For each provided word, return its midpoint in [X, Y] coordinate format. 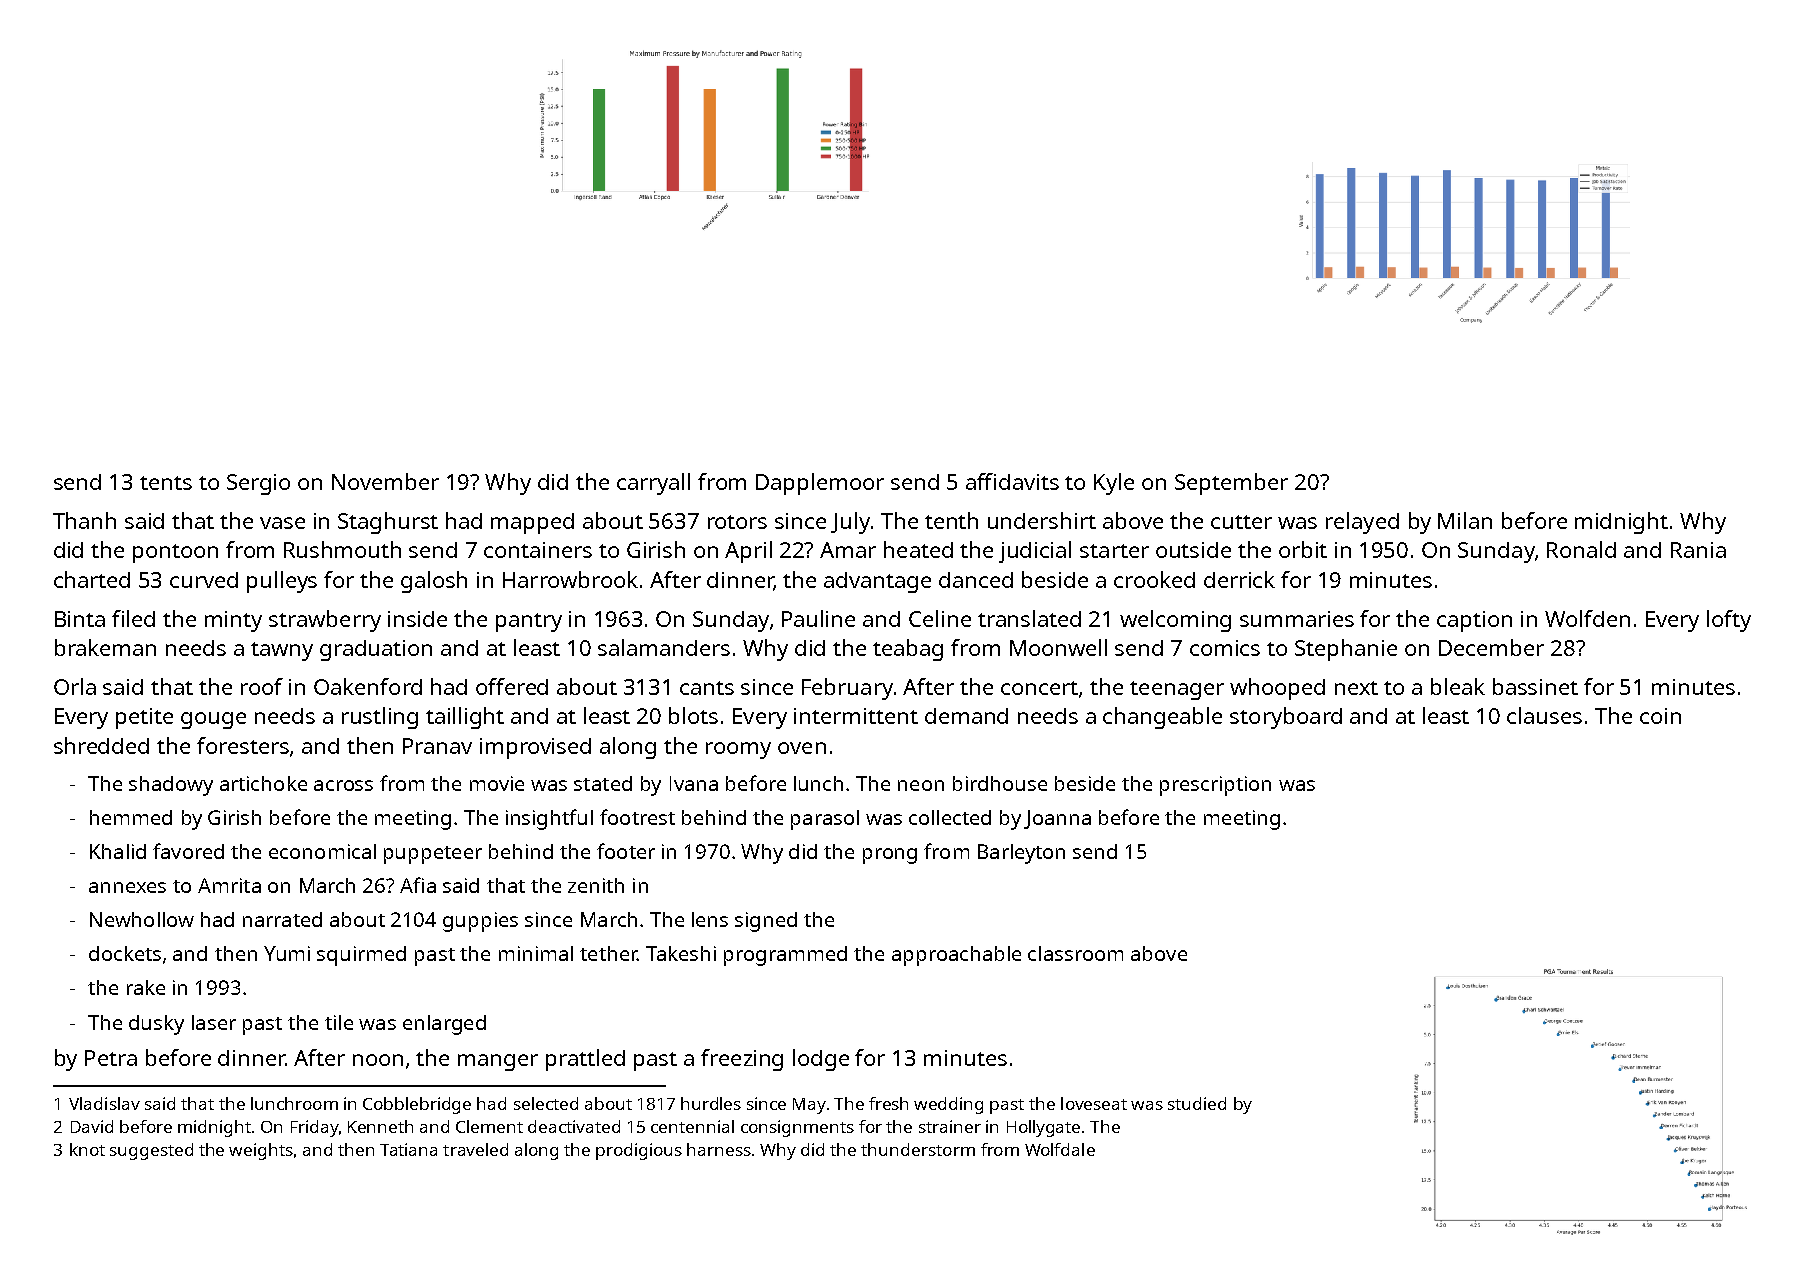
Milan [1465, 520]
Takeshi [681, 953]
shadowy [171, 786]
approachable [956, 956]
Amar [848, 550]
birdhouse [1000, 783]
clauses [1544, 715]
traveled [475, 1149]
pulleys [282, 582]
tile [339, 1022]
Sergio [258, 484]
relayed [1362, 523]
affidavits [1012, 481]
